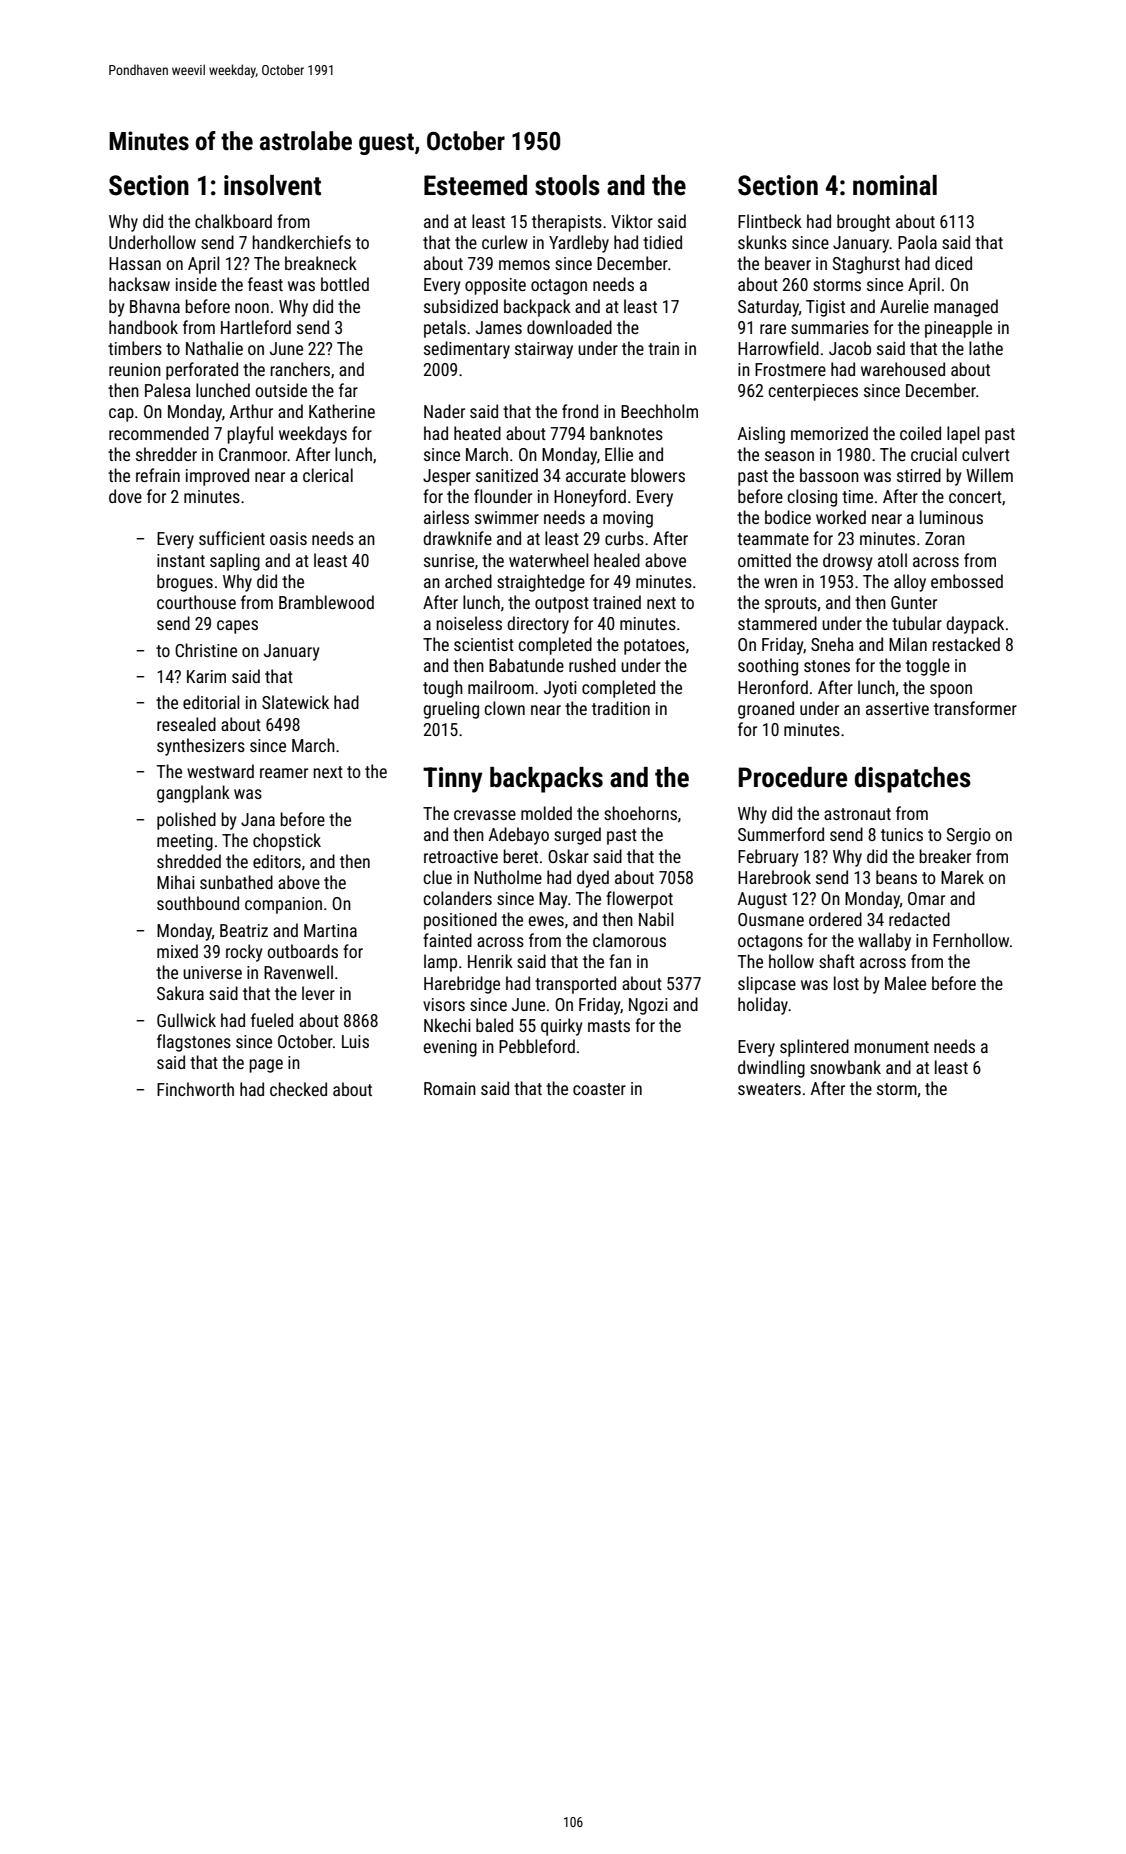 Image resolution: width=1126 pixels, height=1854 pixels. Describe the element at coordinates (986, 348) in the page. I see `lathe` at that location.
